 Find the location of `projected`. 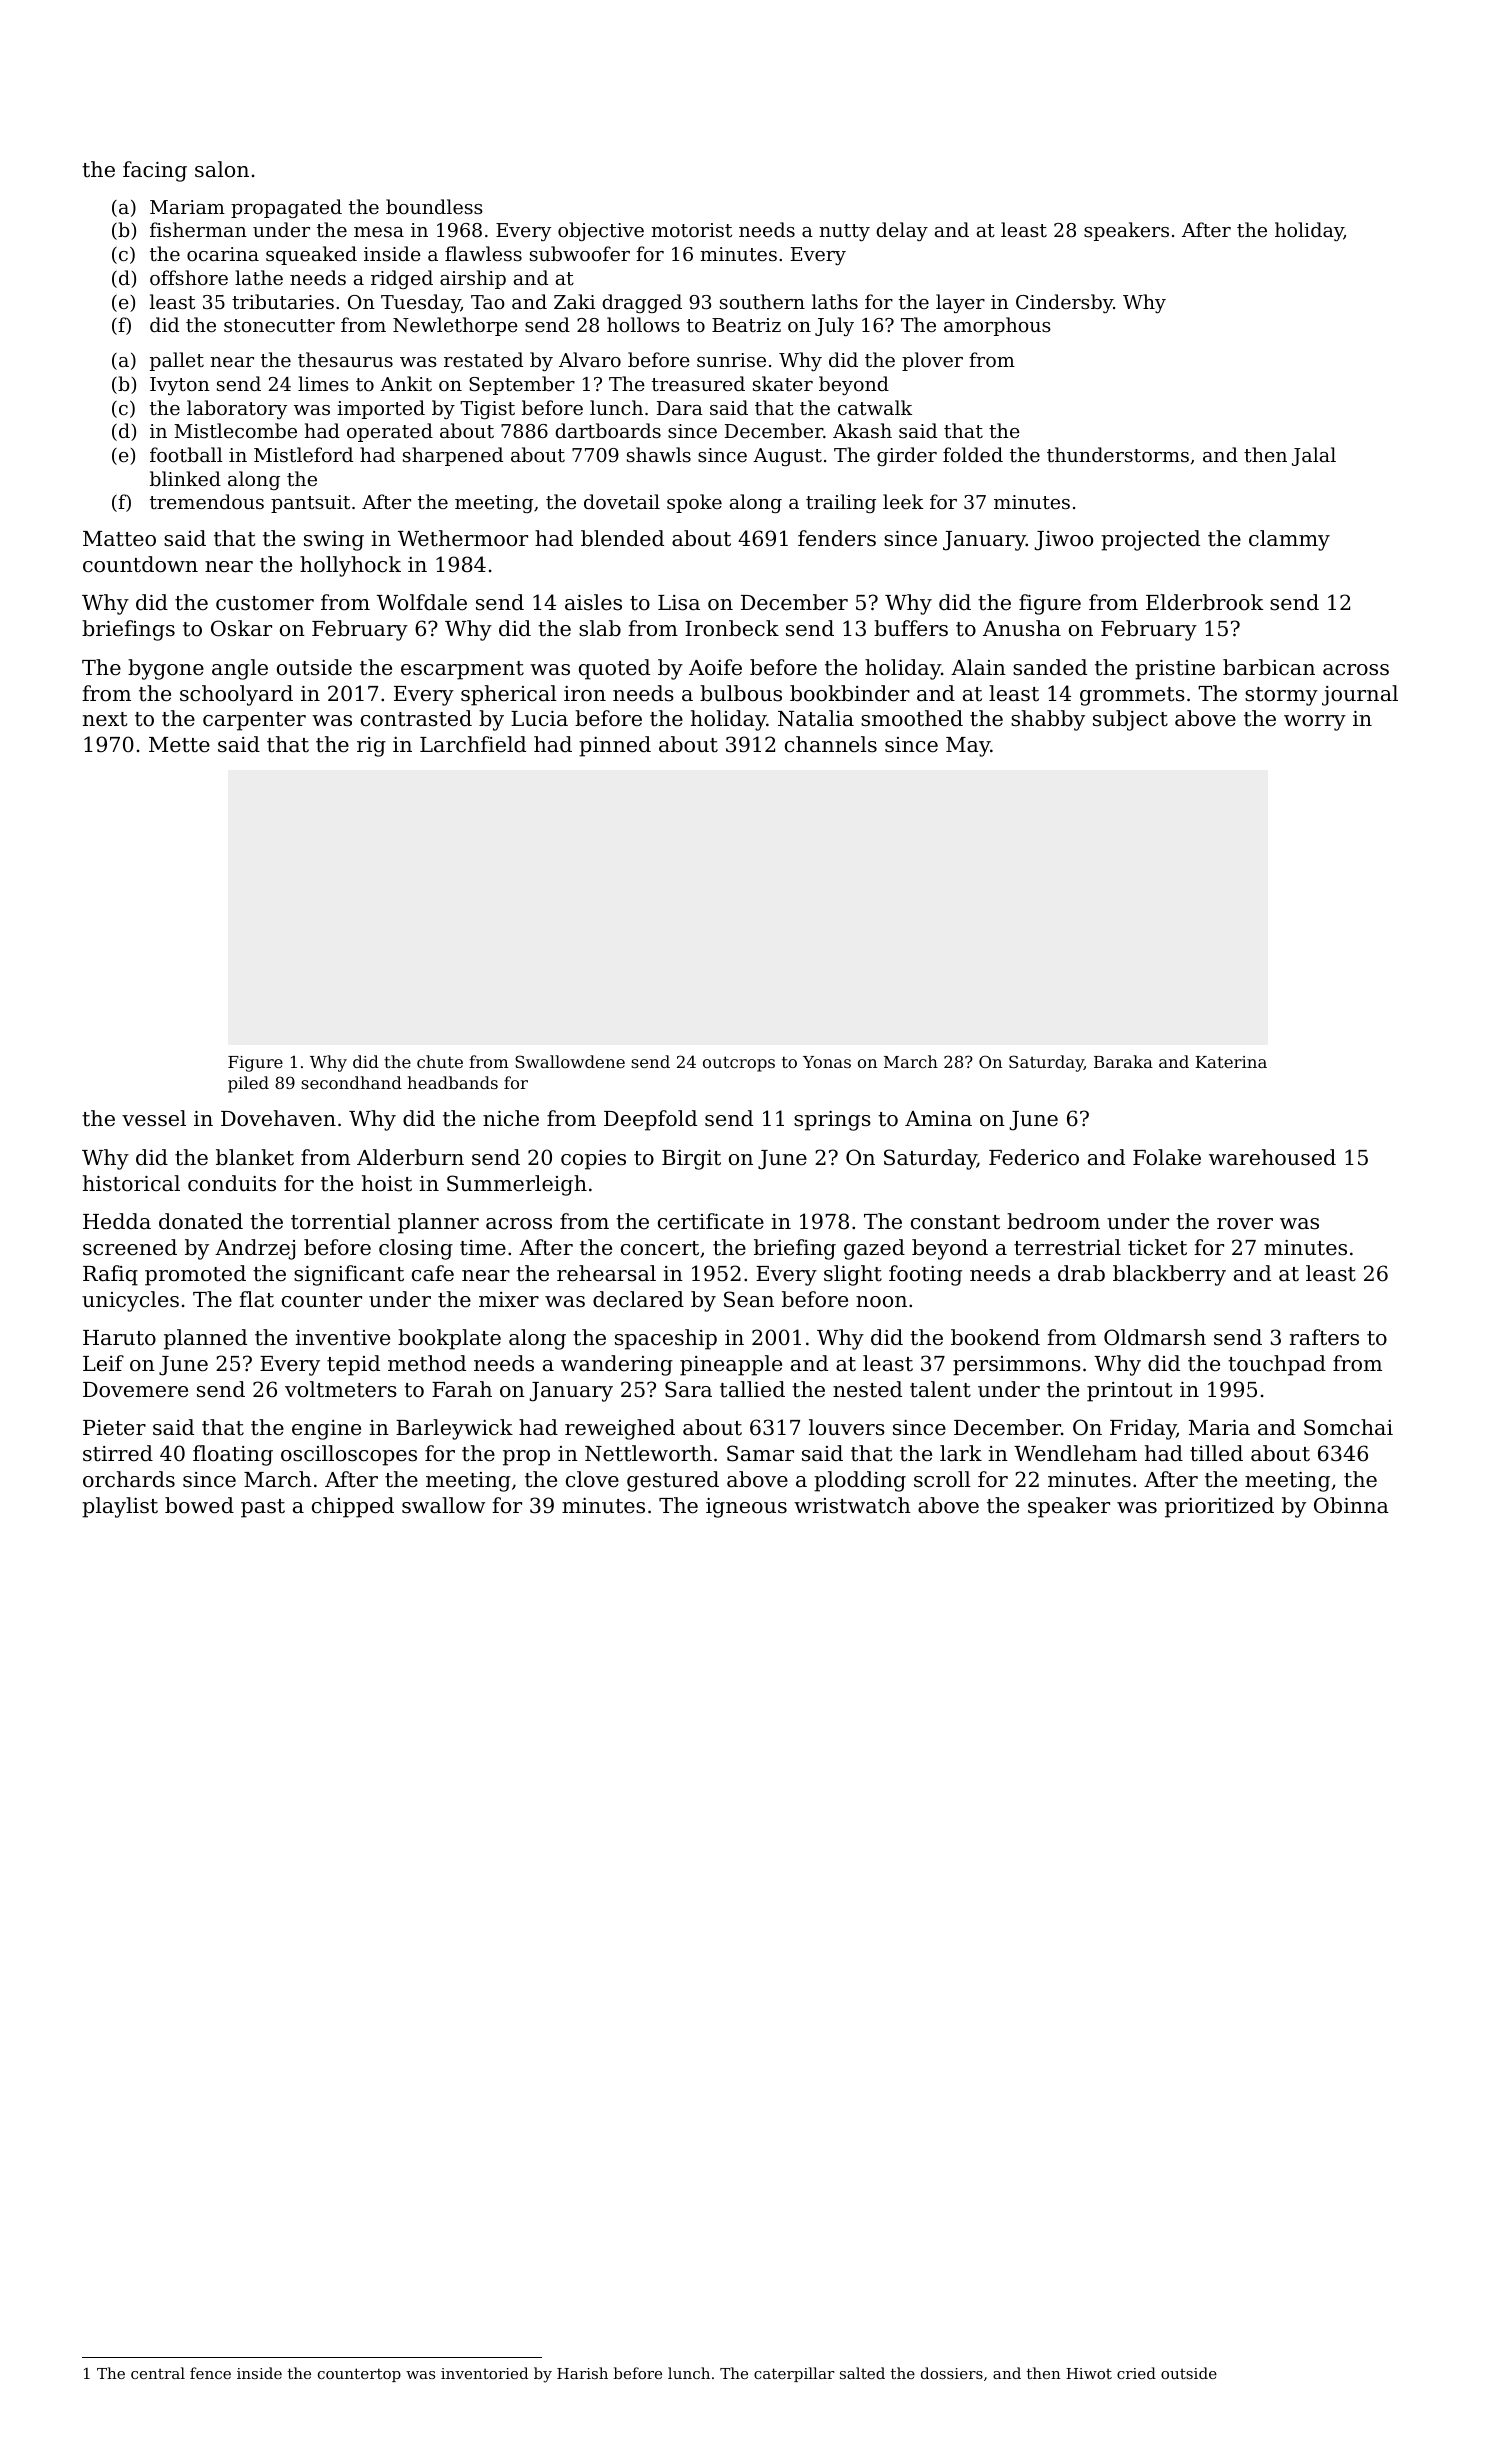

projected is located at coordinates (1150, 540).
